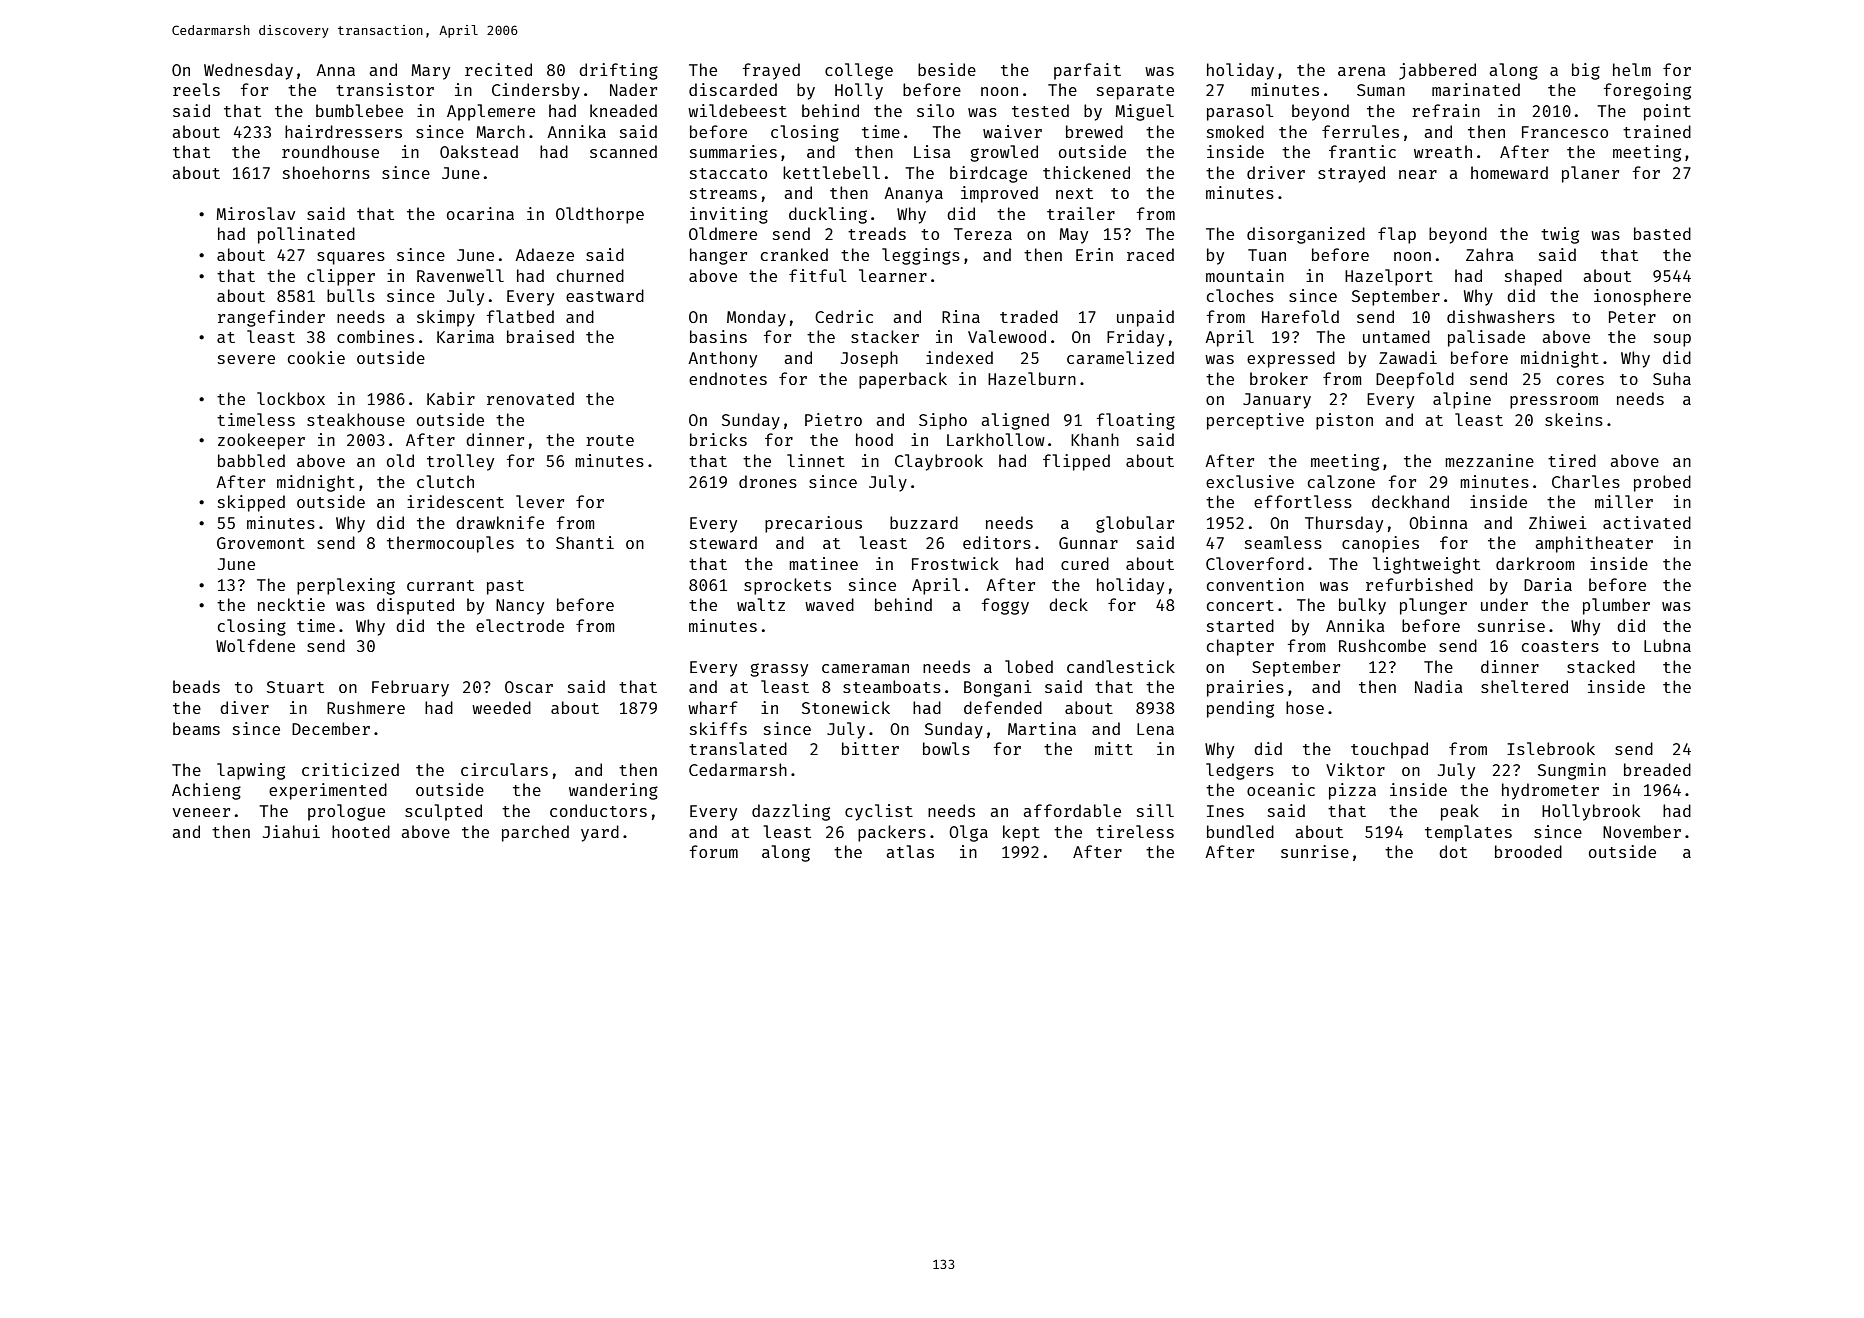 The height and width of the screenshot is (1318, 1864). What do you see at coordinates (1120, 357) in the screenshot?
I see `caramelized` at bounding box center [1120, 357].
